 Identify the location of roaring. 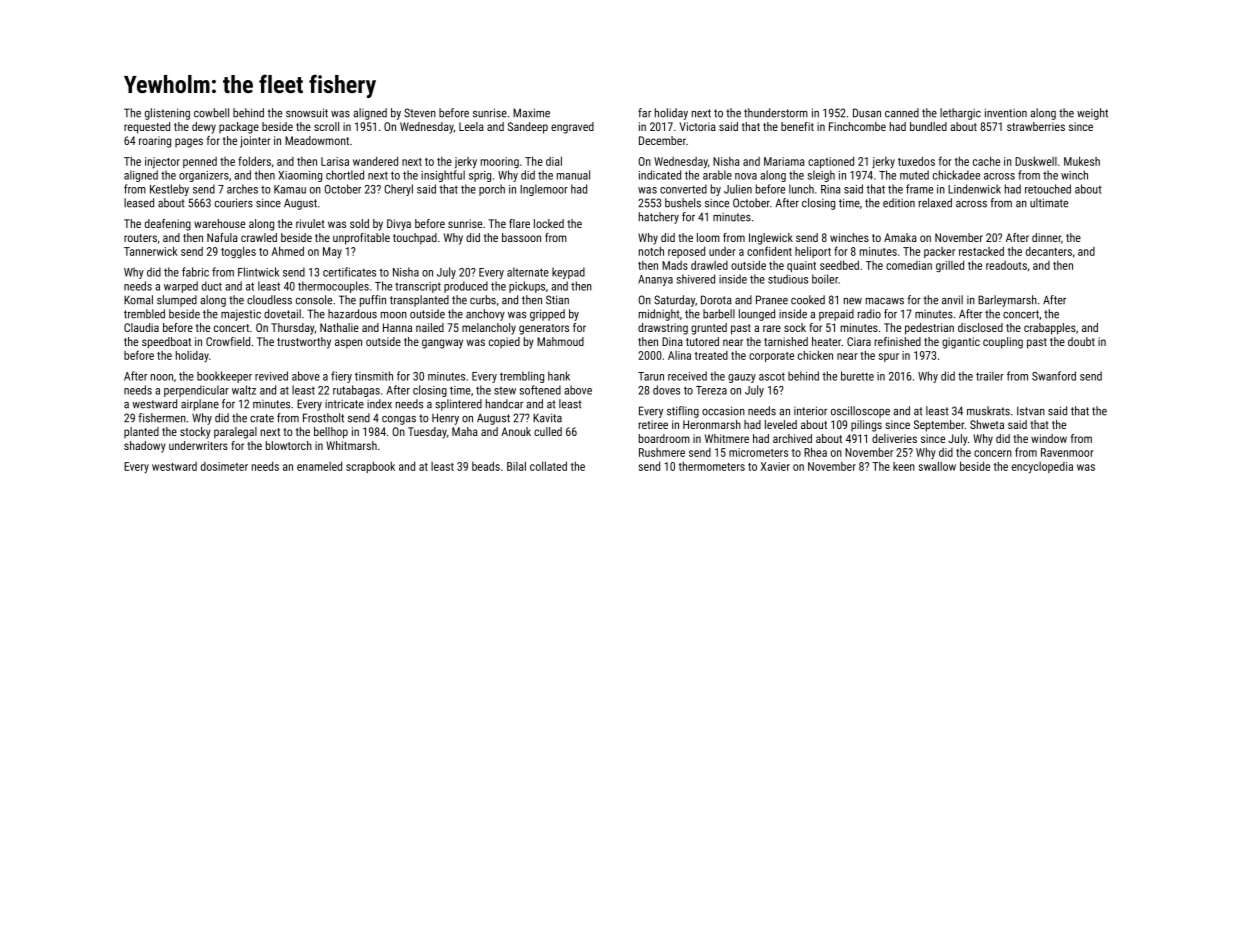
(155, 142).
